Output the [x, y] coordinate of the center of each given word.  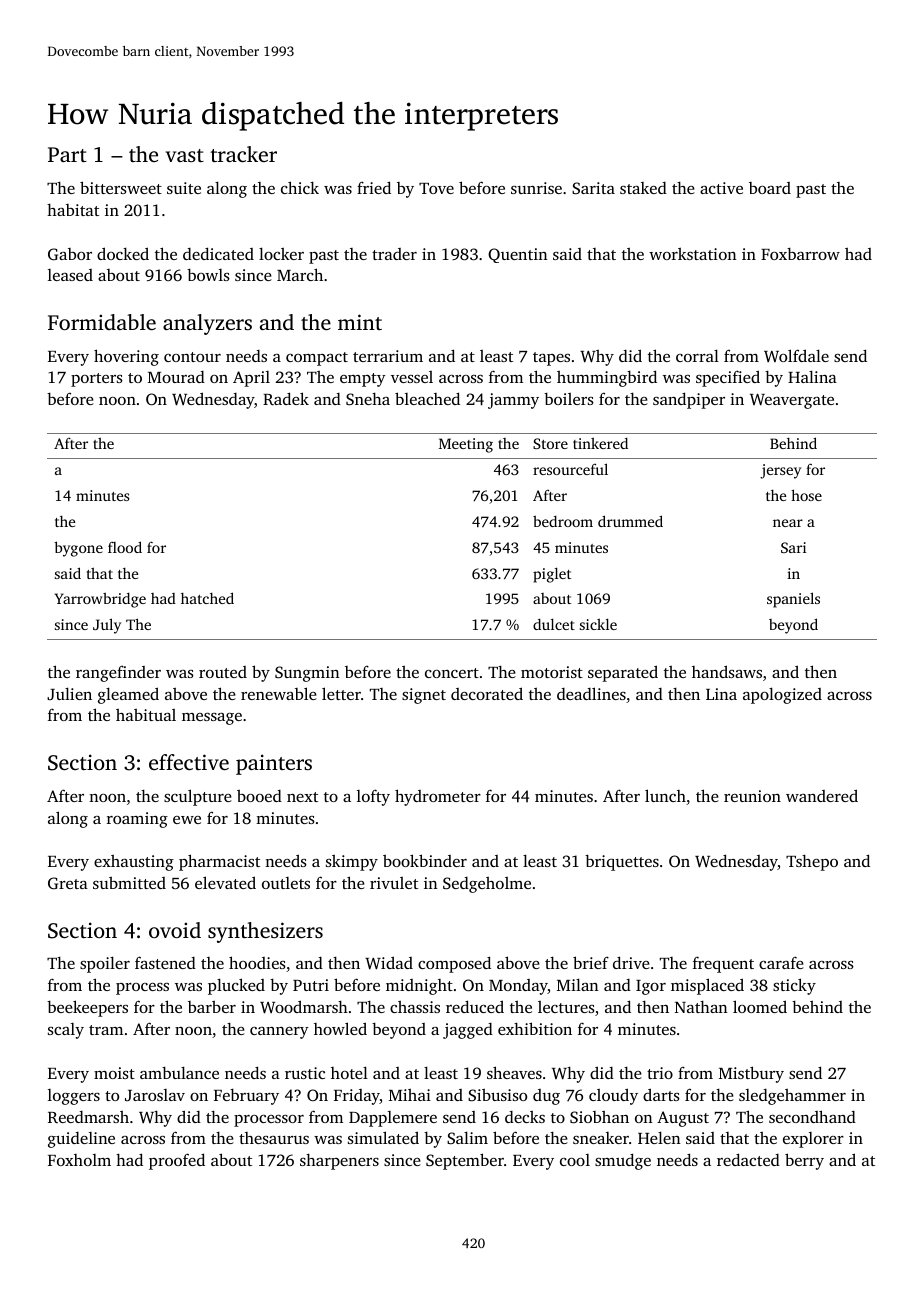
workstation [693, 254]
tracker [243, 154]
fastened [165, 962]
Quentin [518, 255]
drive [631, 962]
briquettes [622, 862]
